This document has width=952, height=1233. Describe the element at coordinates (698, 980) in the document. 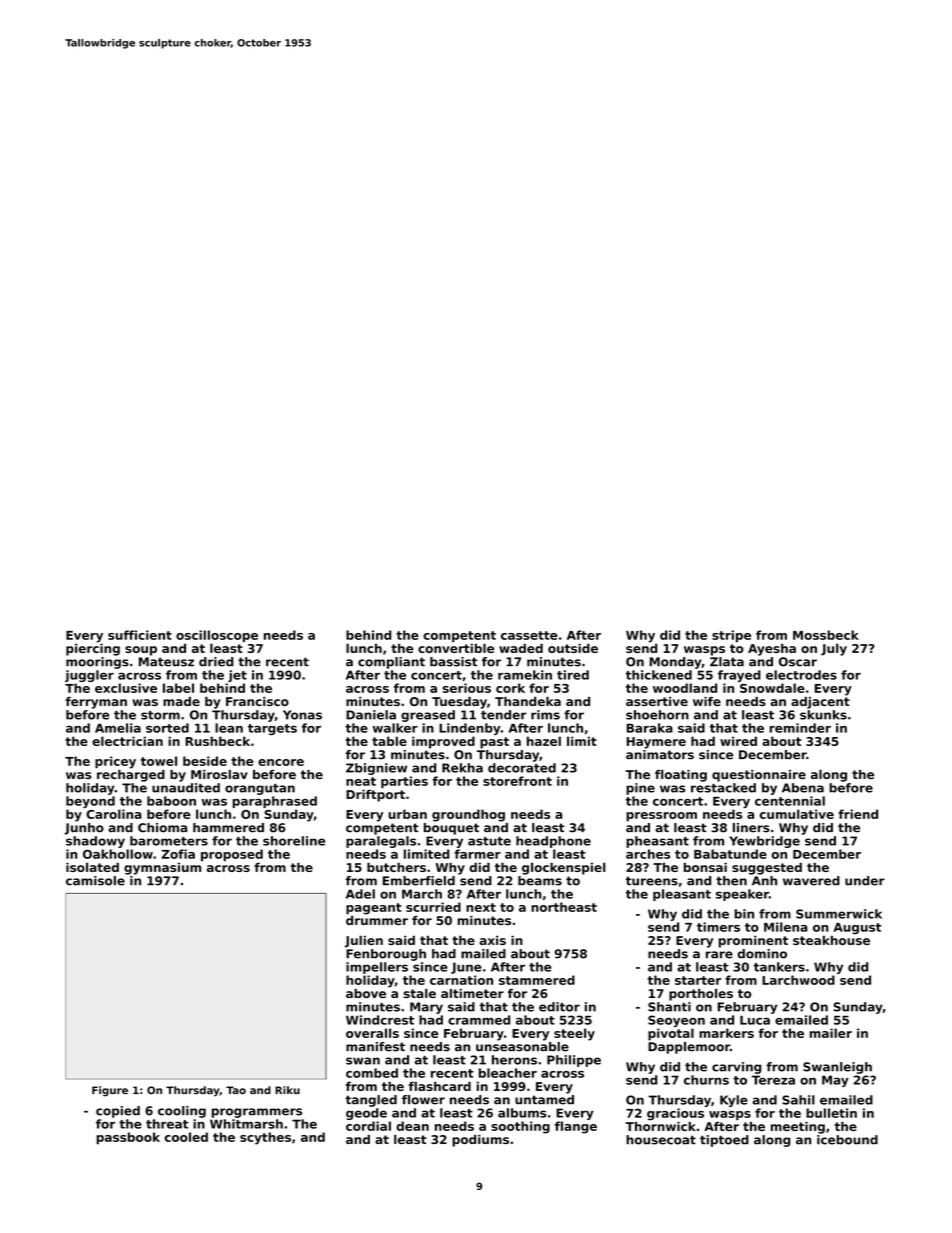

I see `starter` at that location.
